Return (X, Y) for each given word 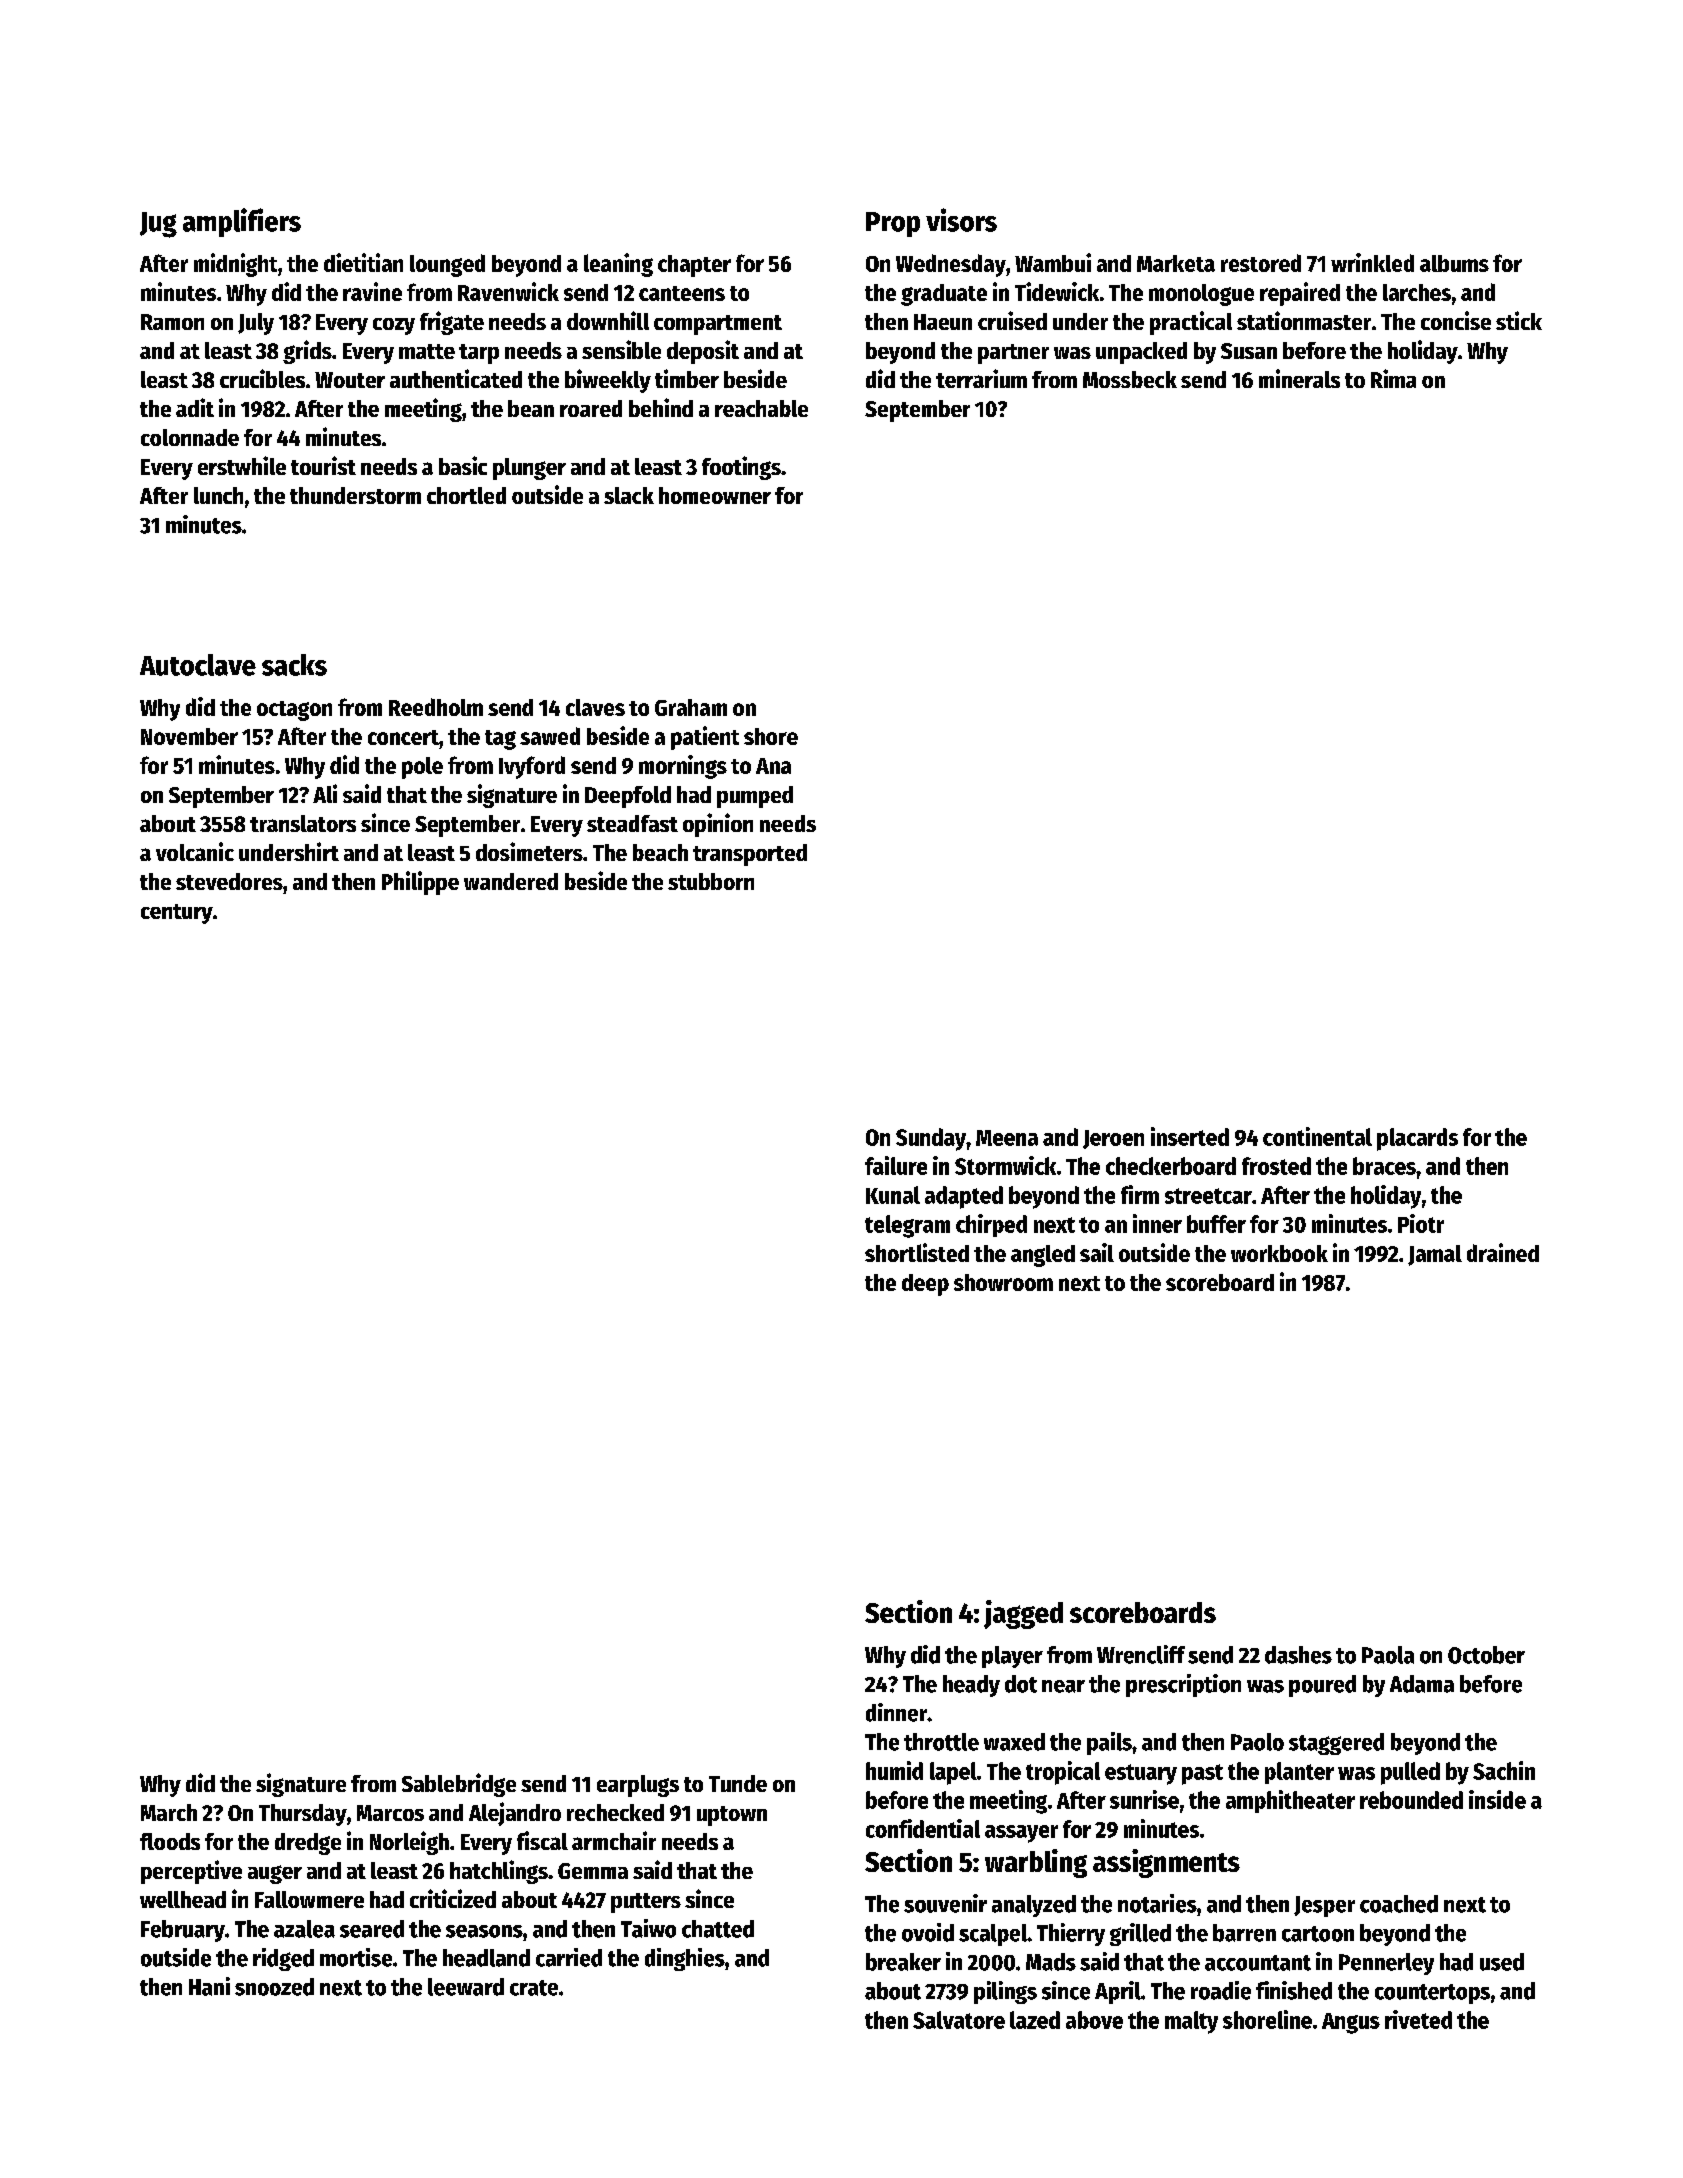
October (1486, 1655)
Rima (1393, 378)
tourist (323, 465)
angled (1043, 1256)
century (177, 914)
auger (275, 1874)
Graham (691, 707)
